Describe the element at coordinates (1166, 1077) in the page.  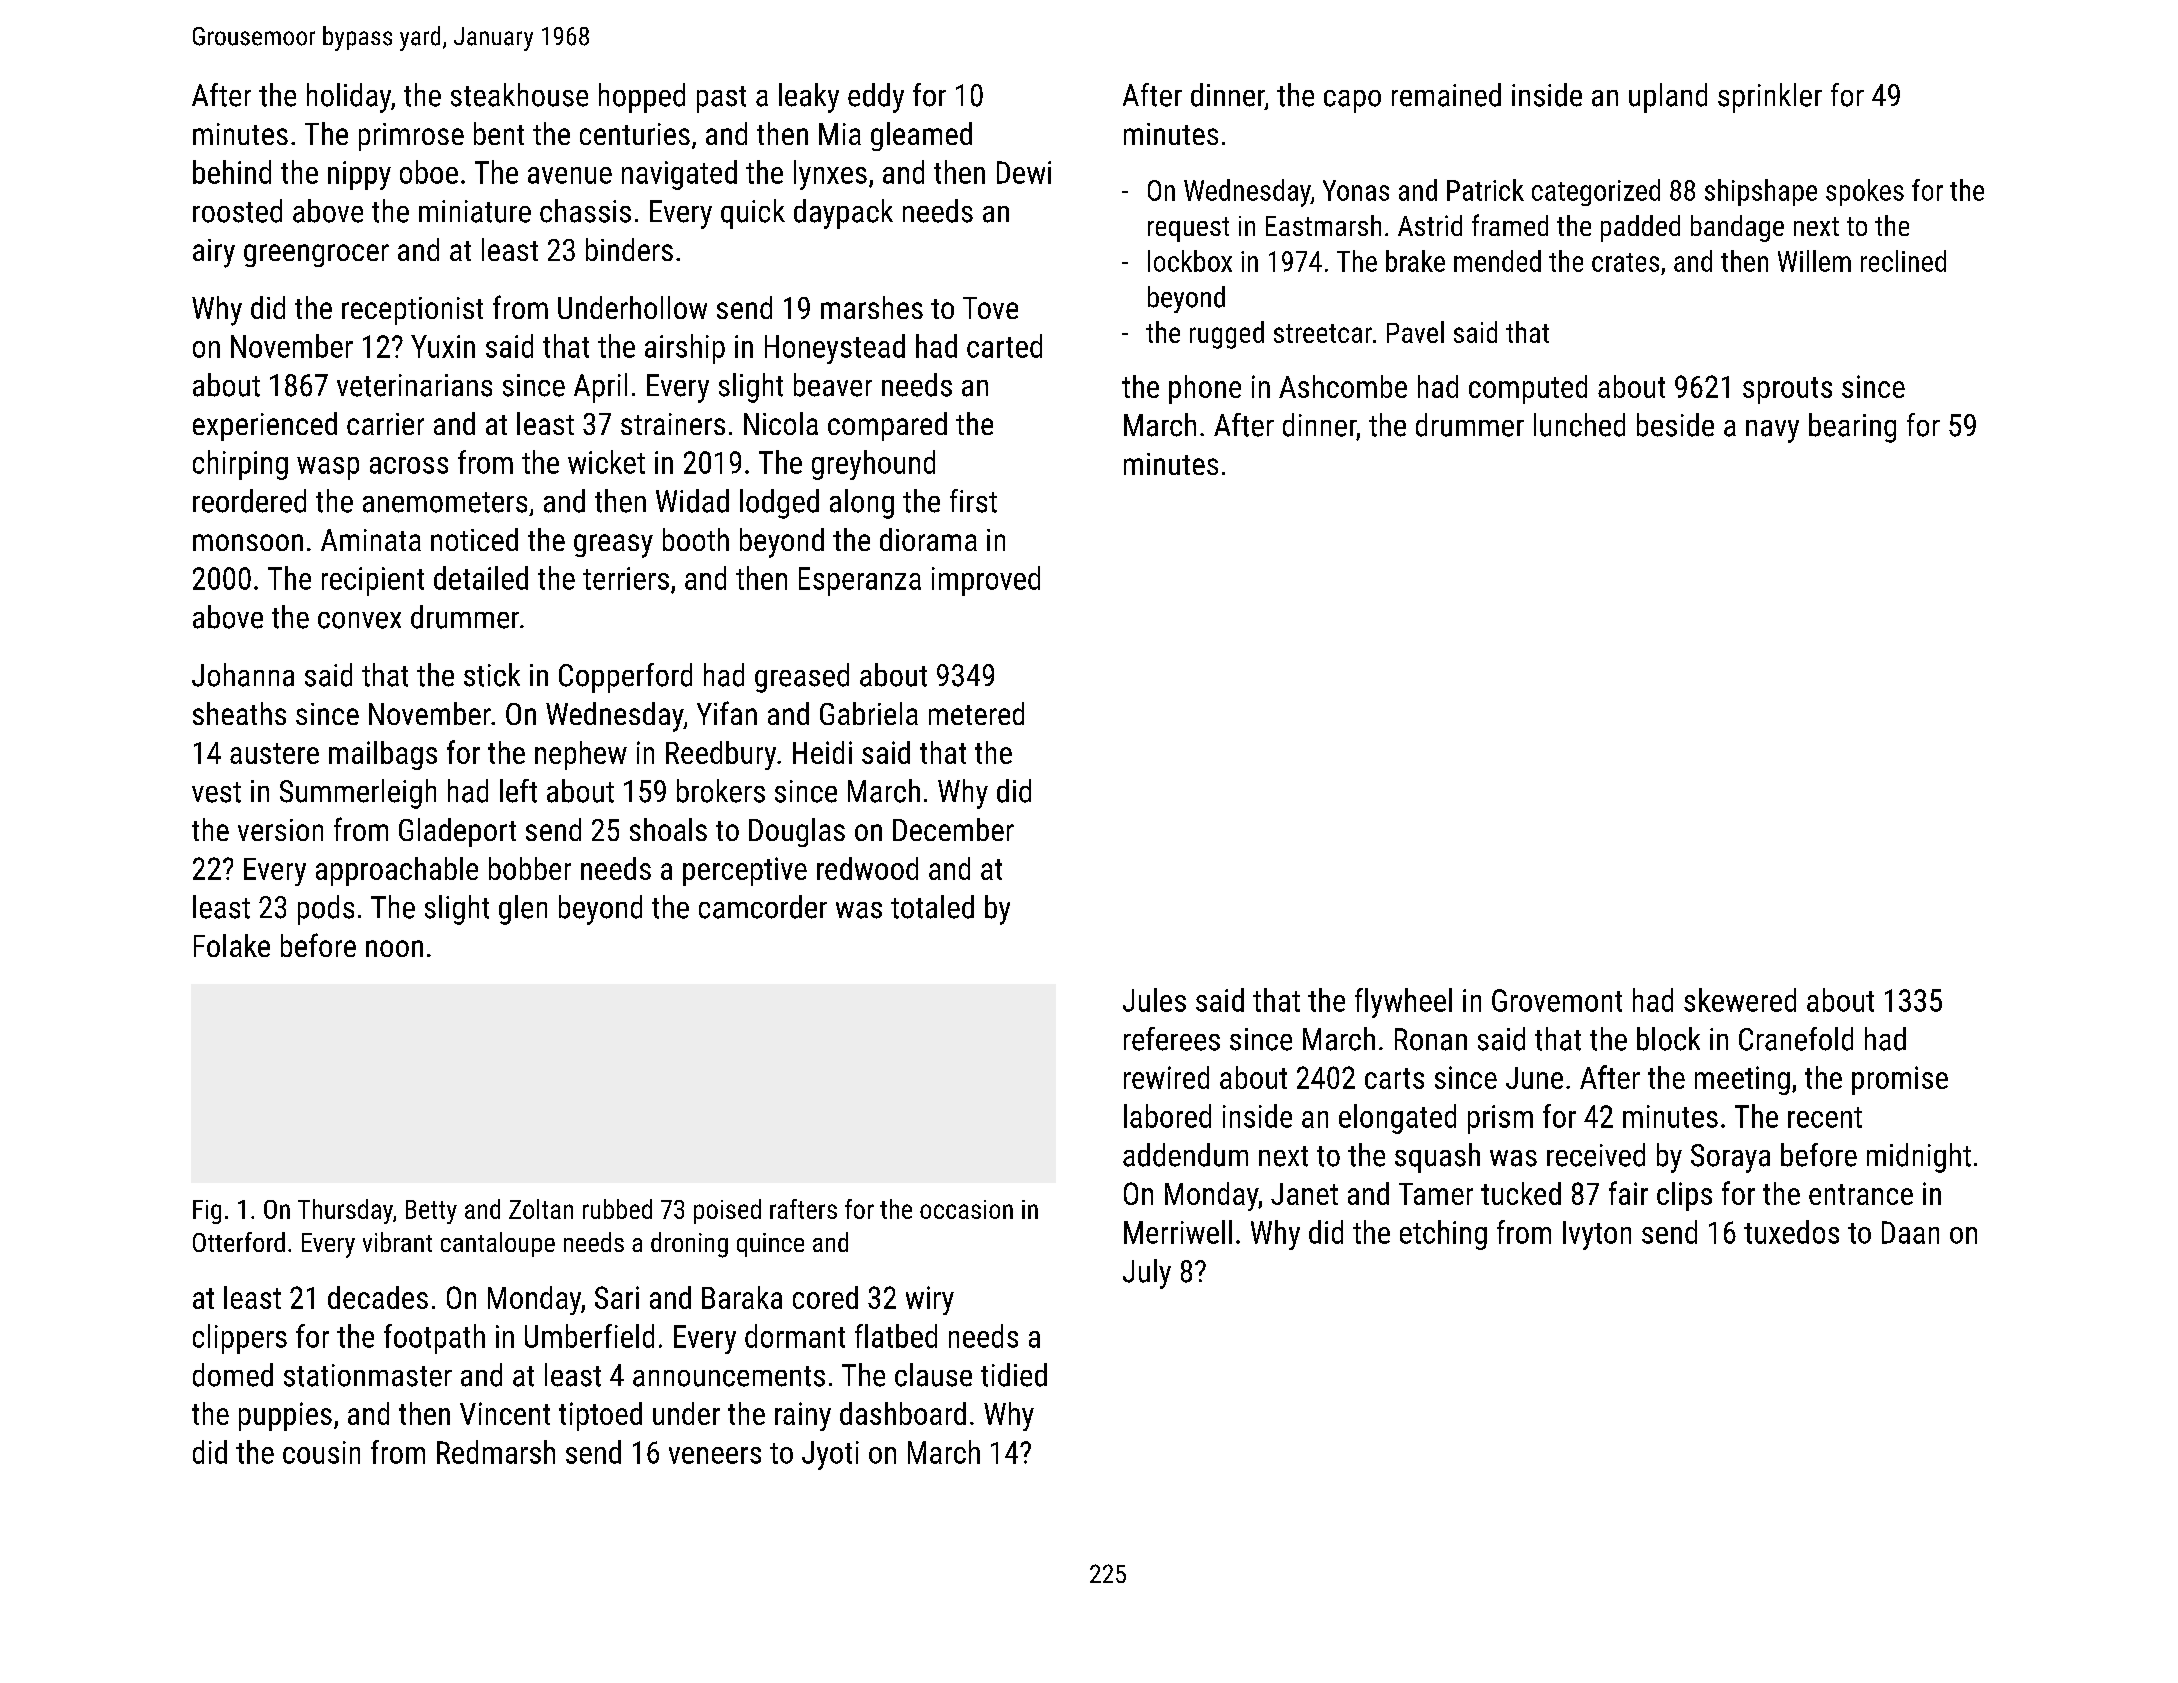
I see `rewired` at that location.
